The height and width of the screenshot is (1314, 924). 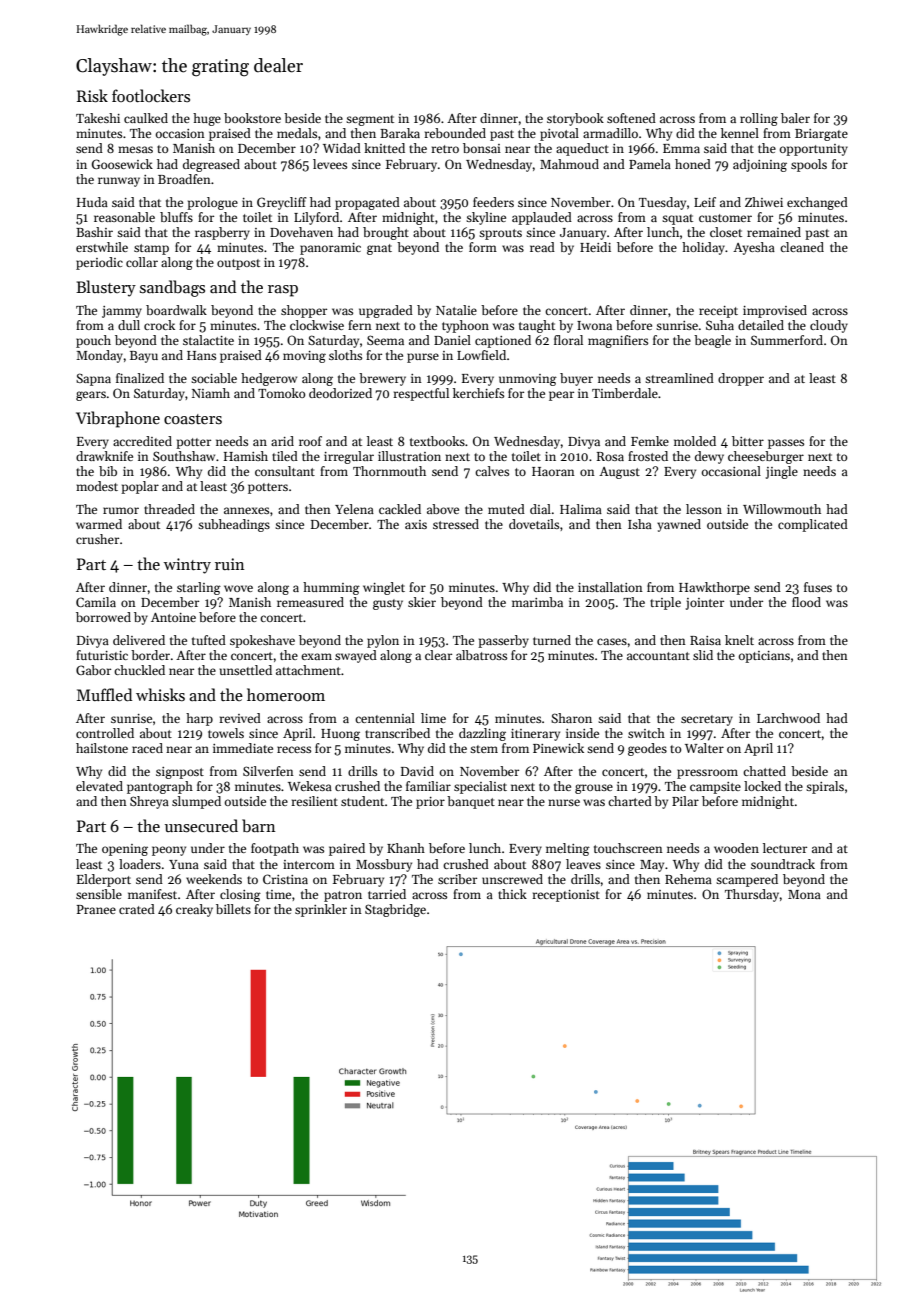 What do you see at coordinates (804, 894) in the screenshot?
I see `Mona` at bounding box center [804, 894].
